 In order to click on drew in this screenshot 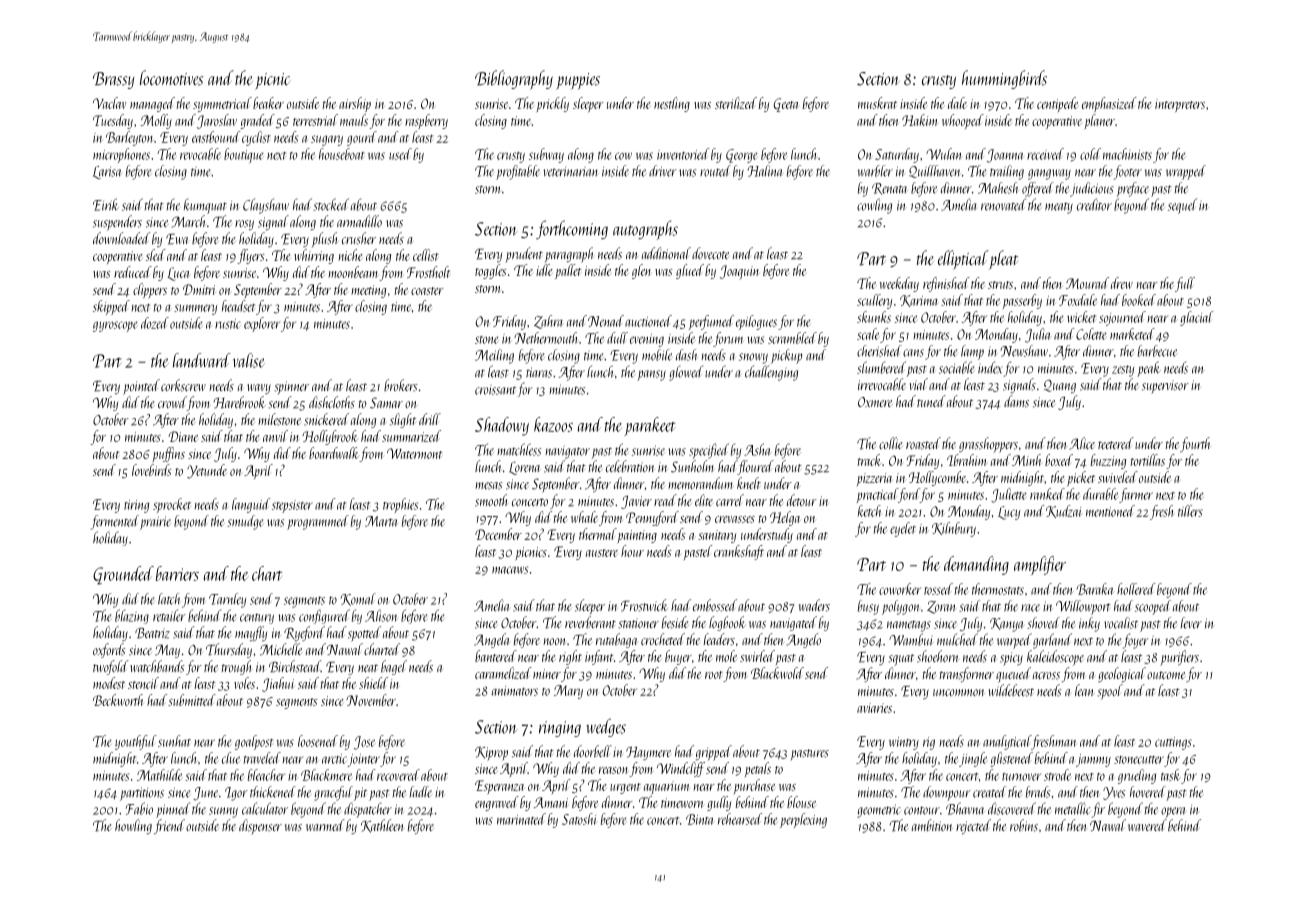, I will do `click(1122, 283)`.
